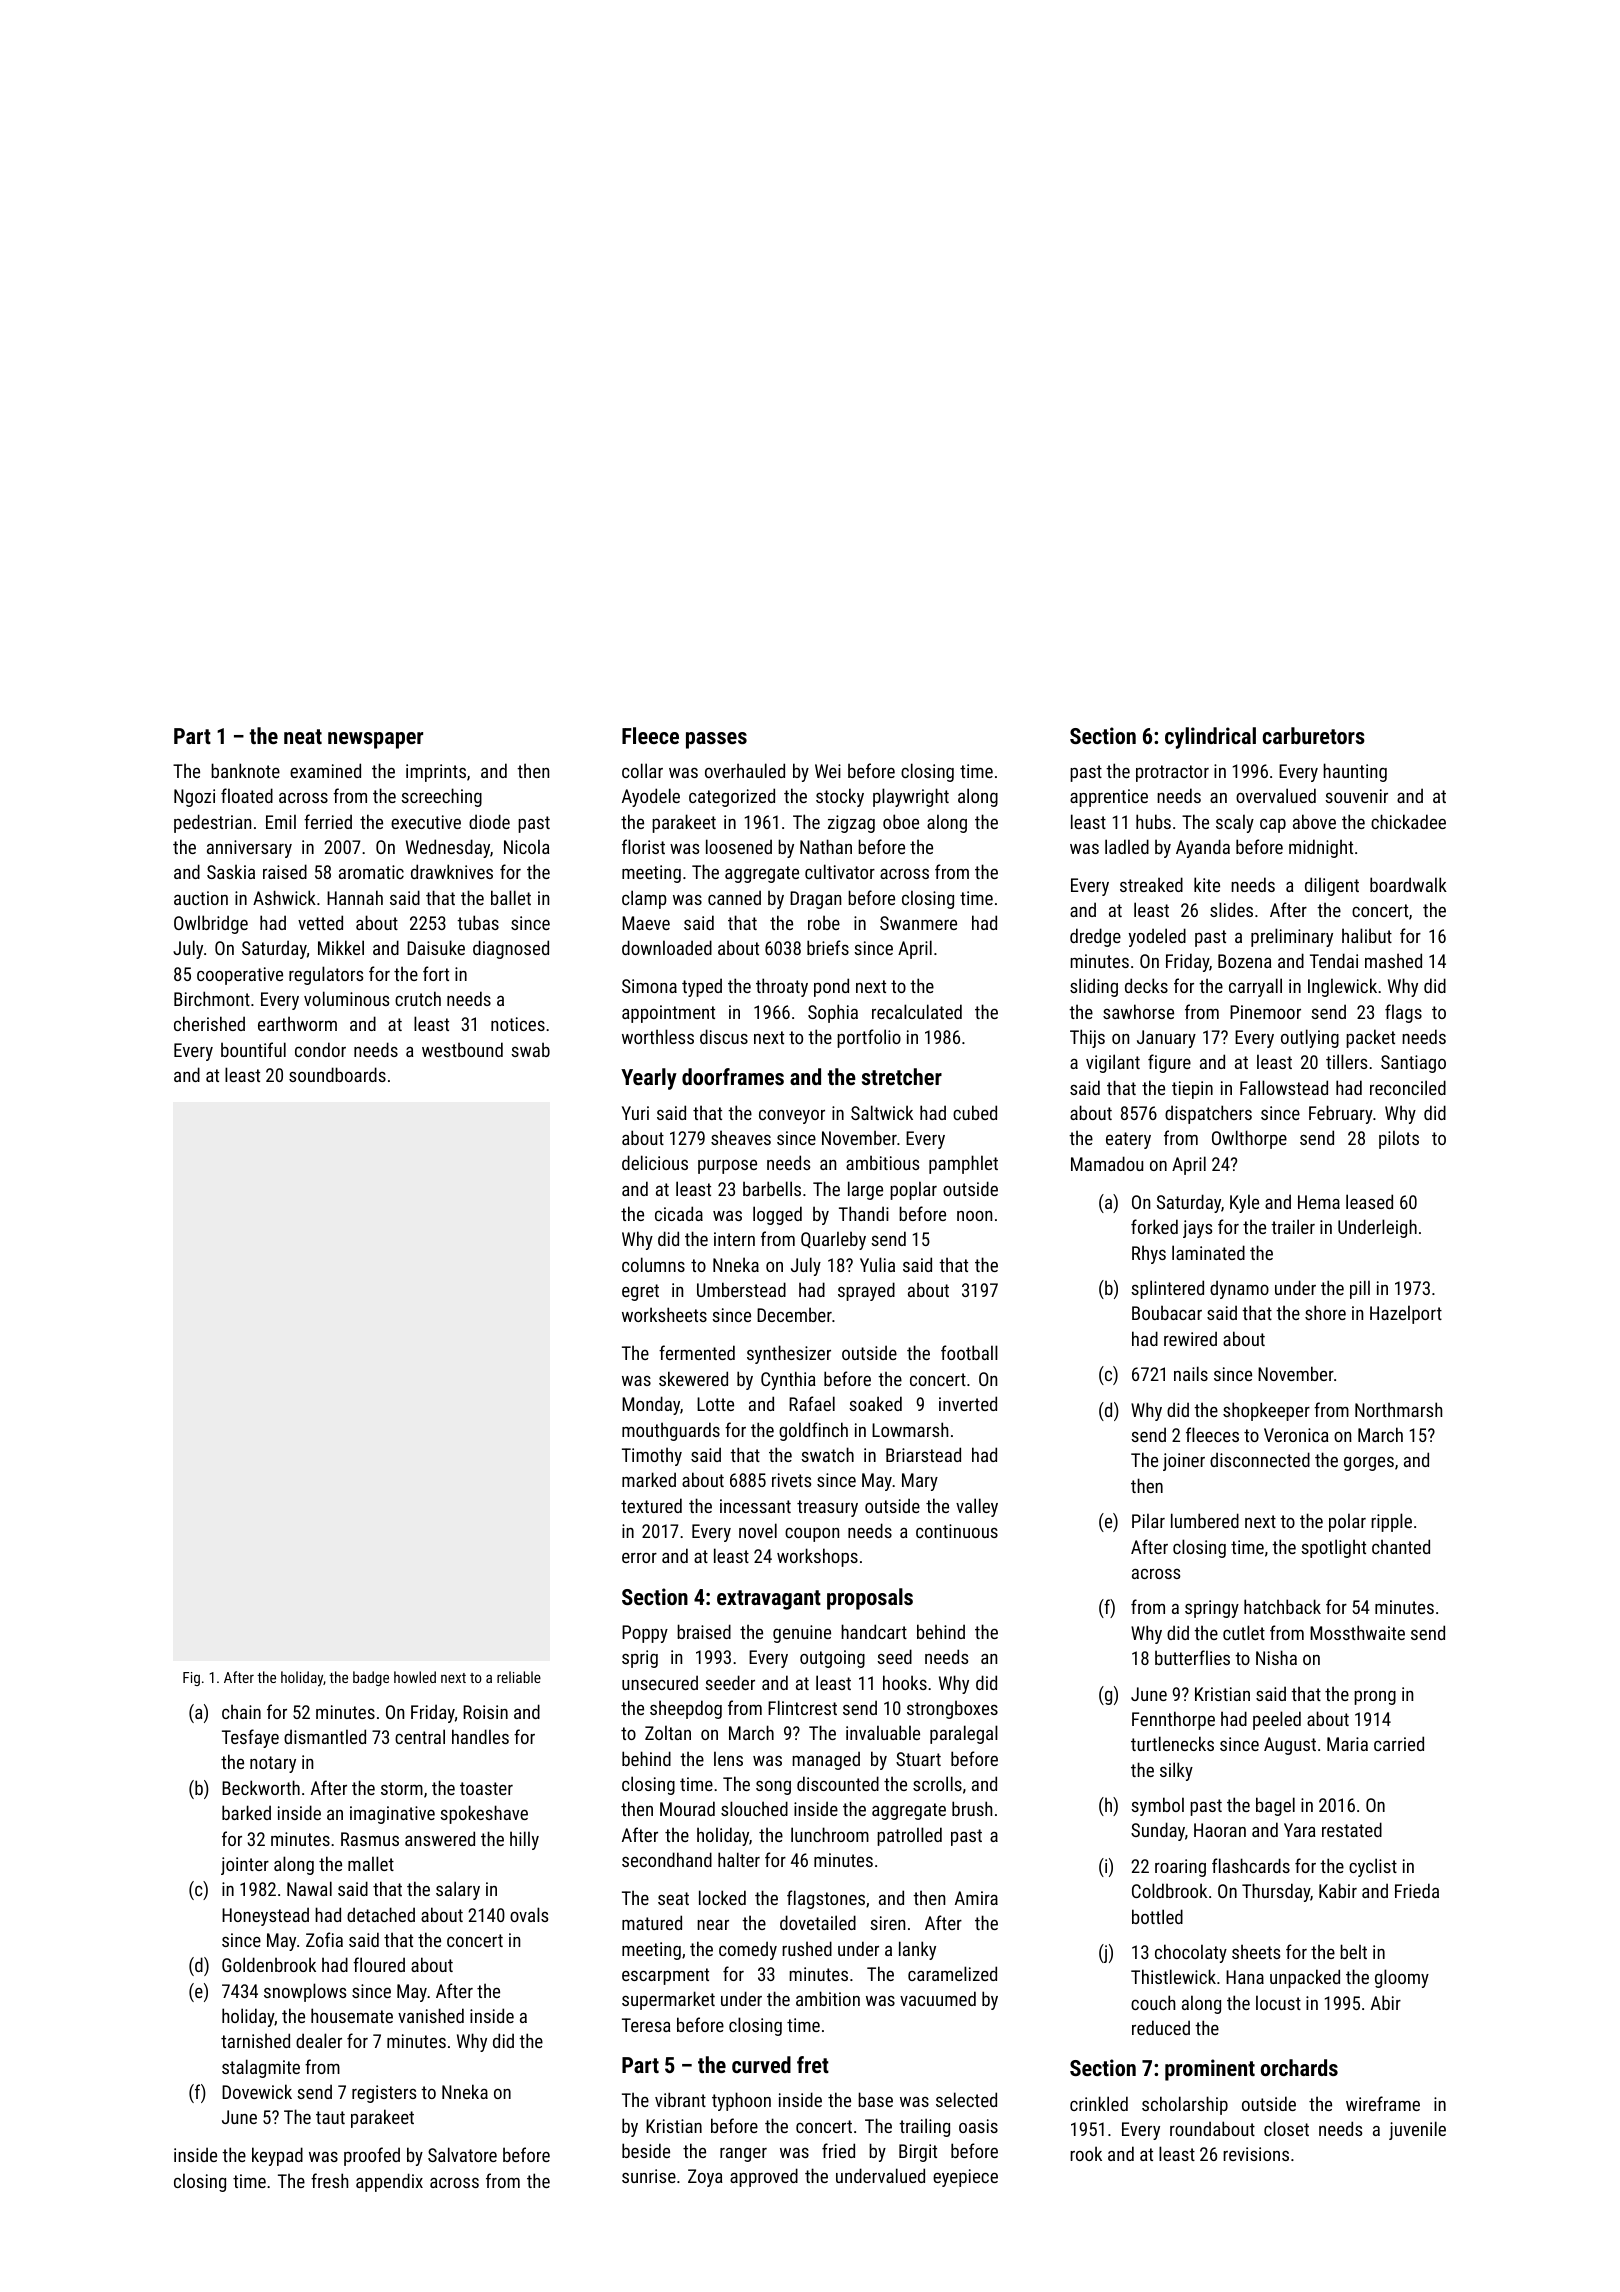  Describe the element at coordinates (640, 1292) in the image. I see `egret` at that location.
